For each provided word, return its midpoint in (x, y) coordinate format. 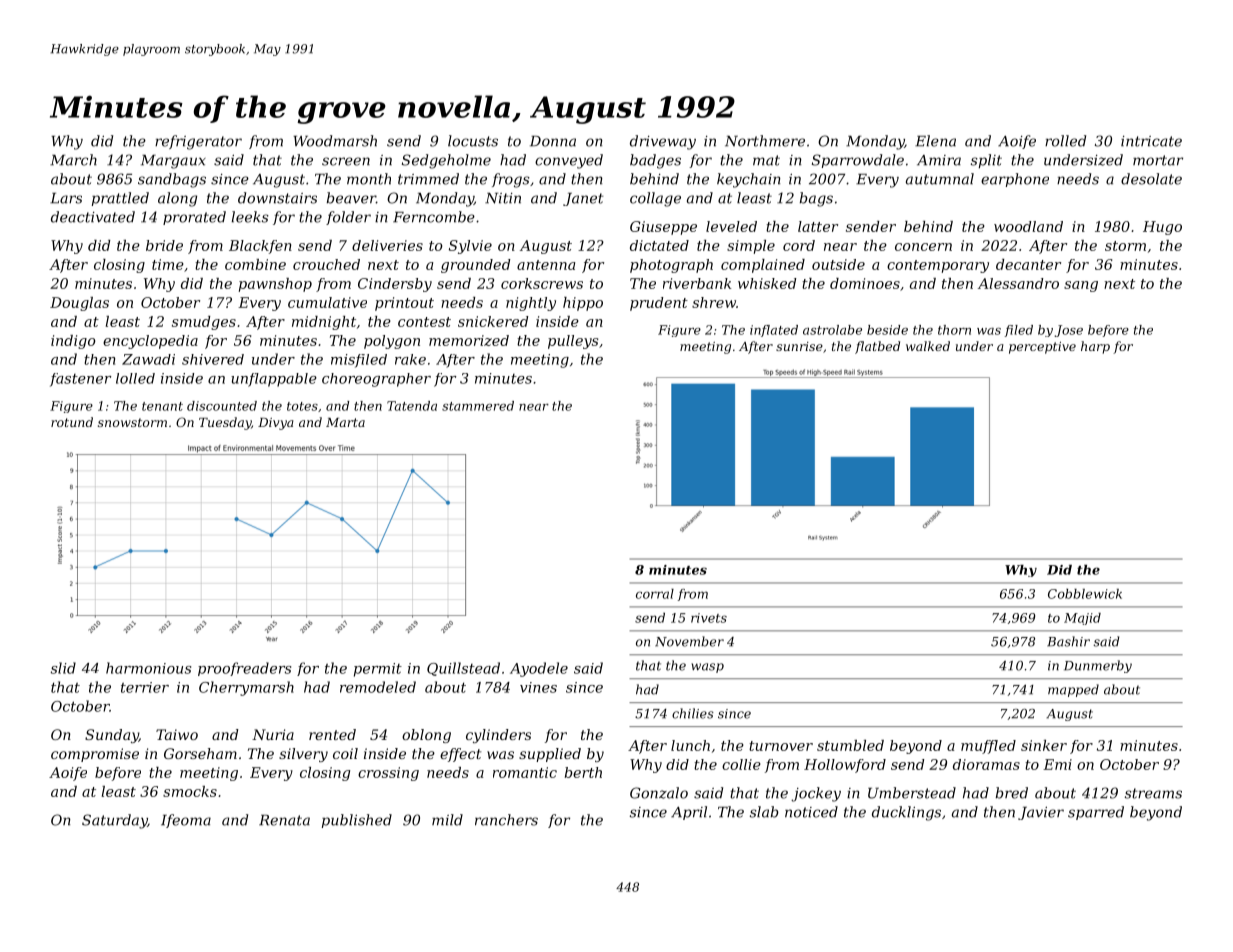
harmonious (148, 668)
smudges (204, 323)
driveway (663, 142)
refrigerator (198, 142)
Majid (1082, 619)
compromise (95, 755)
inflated (774, 331)
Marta (345, 422)
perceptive (1042, 348)
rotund (72, 422)
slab (764, 812)
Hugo (1162, 228)
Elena (935, 141)
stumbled (850, 745)
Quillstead (463, 669)
